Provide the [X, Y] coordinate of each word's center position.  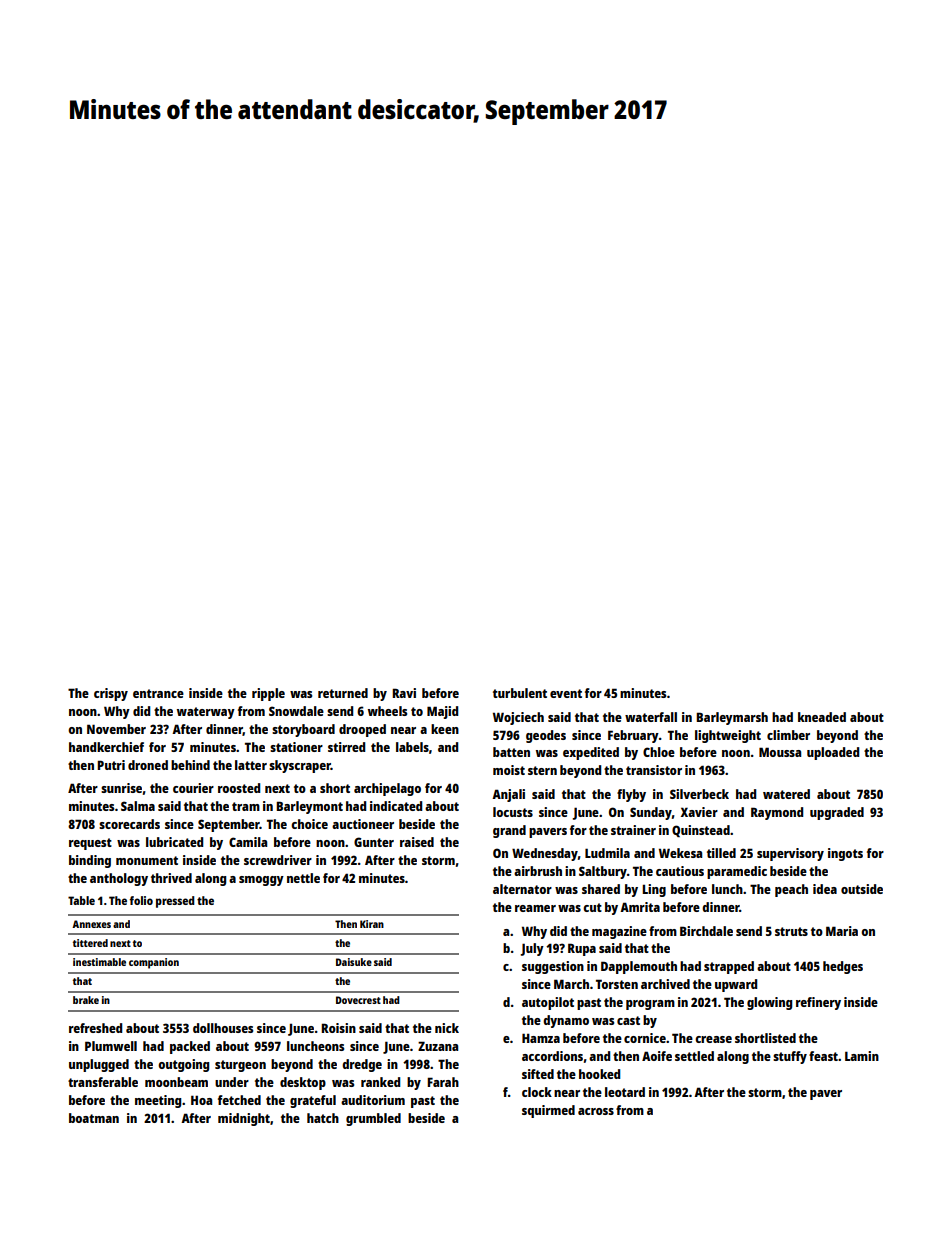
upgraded [837, 813]
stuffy [790, 1057]
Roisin [338, 1028]
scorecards [129, 824]
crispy [111, 694]
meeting [158, 1101]
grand [509, 831]
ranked [380, 1082]
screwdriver [278, 860]
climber [788, 735]
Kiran [372, 924]
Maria [842, 931]
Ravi [404, 693]
